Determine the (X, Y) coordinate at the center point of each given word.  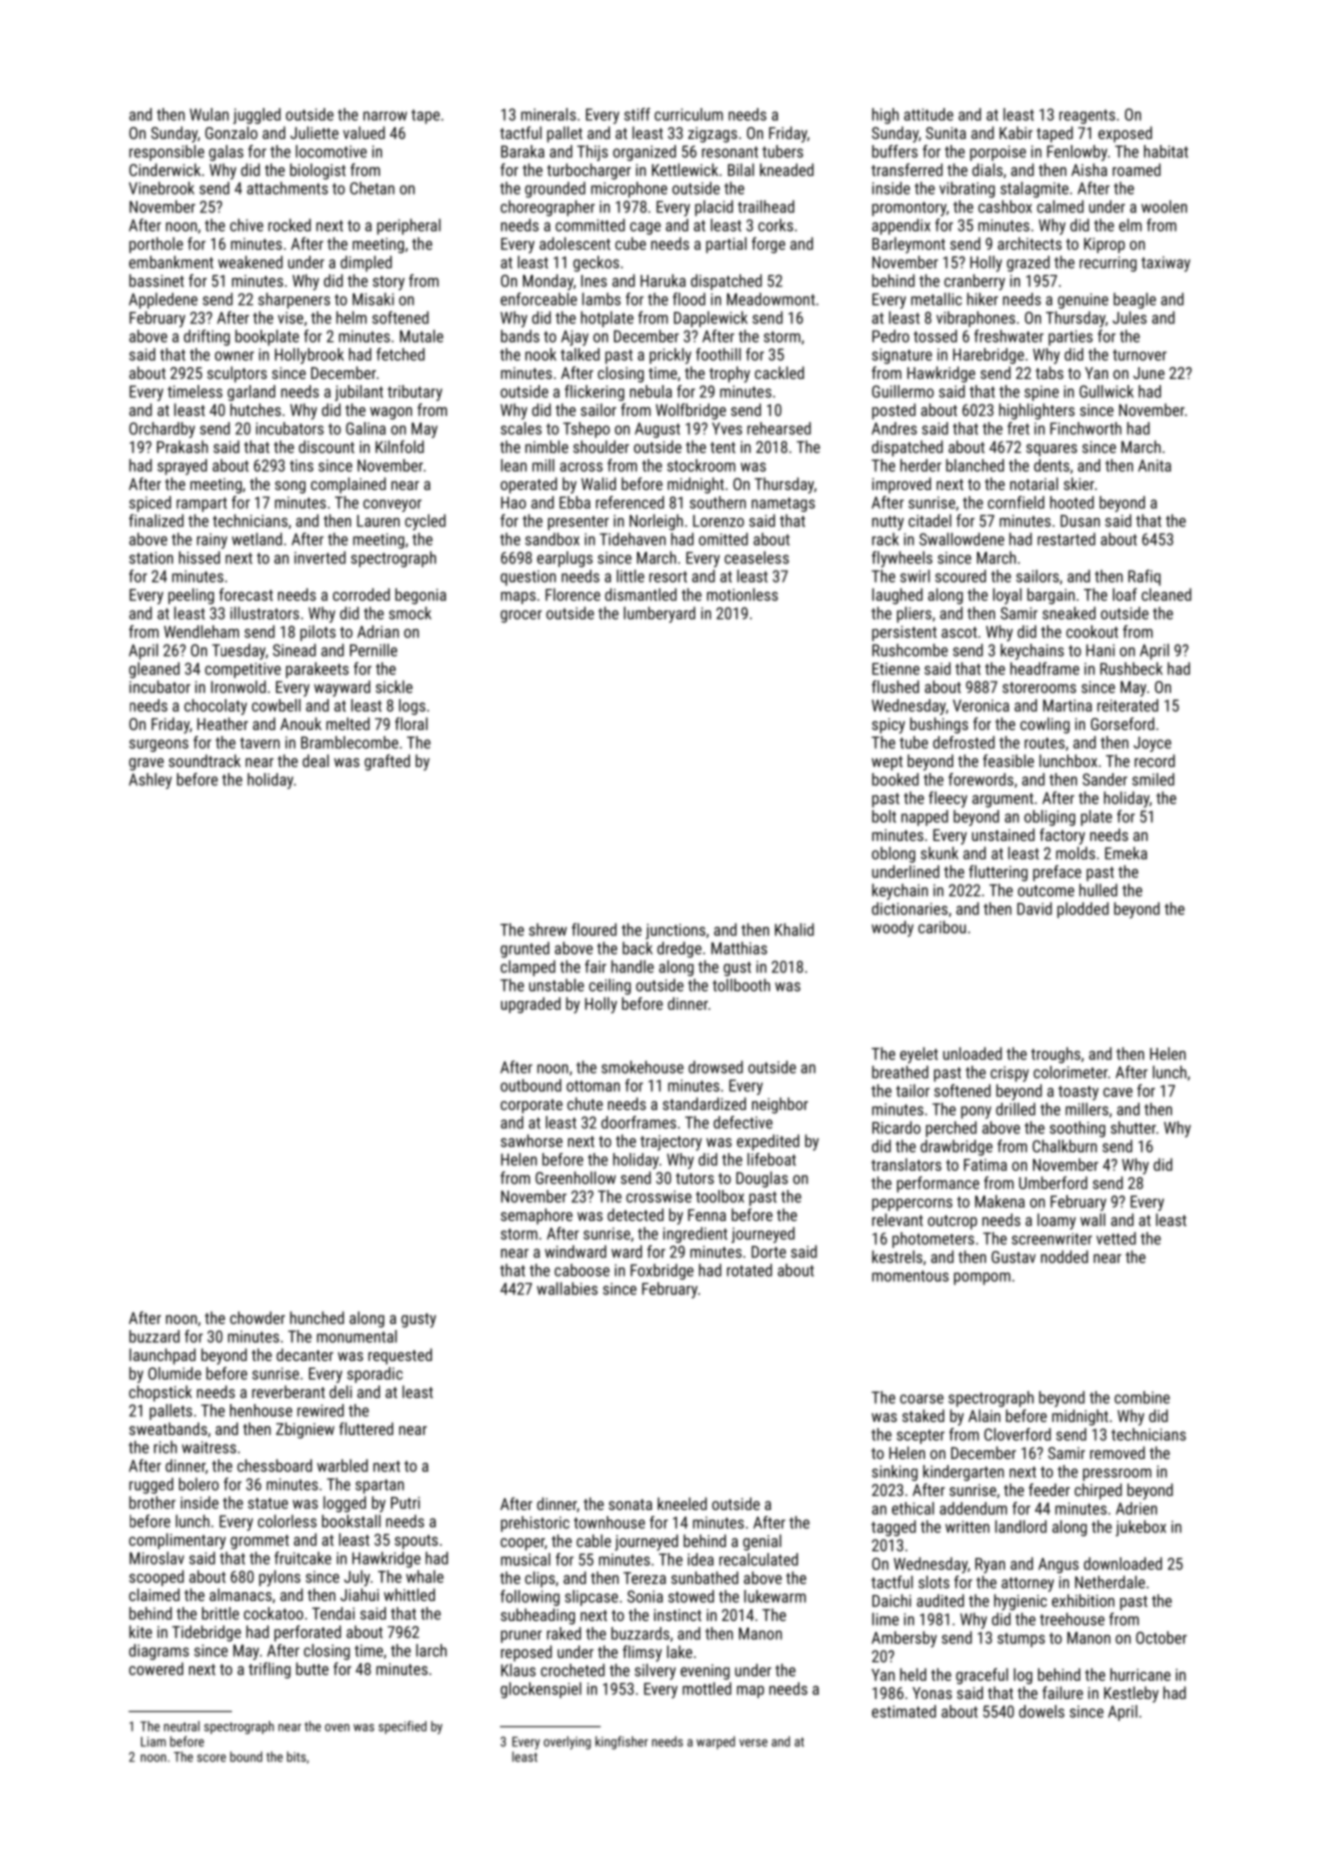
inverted (320, 557)
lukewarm (775, 1596)
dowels (1041, 1711)
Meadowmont (771, 299)
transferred (907, 169)
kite (140, 1631)
